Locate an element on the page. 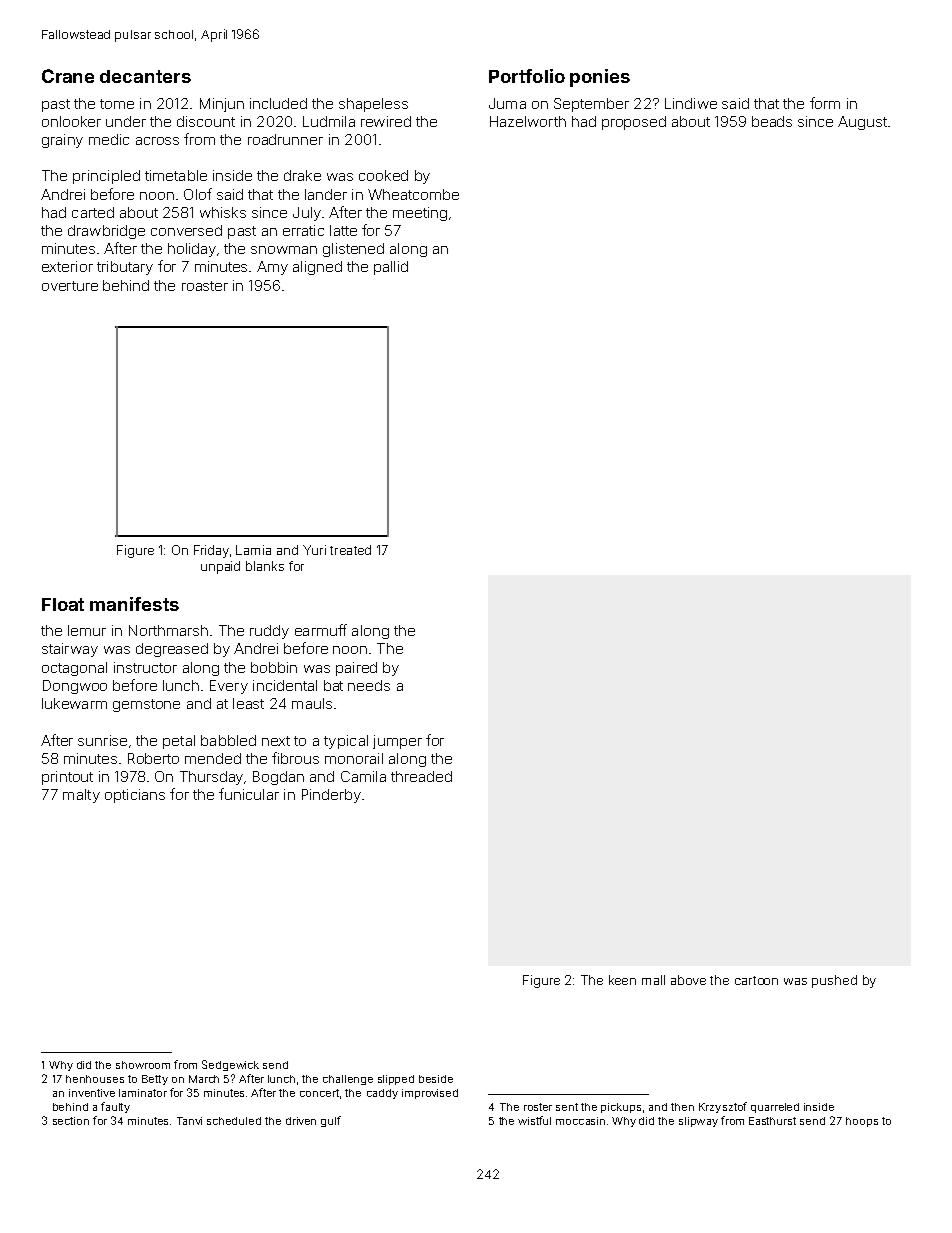 Image resolution: width=952 pixels, height=1233 pixels. wistful is located at coordinates (534, 1120).
